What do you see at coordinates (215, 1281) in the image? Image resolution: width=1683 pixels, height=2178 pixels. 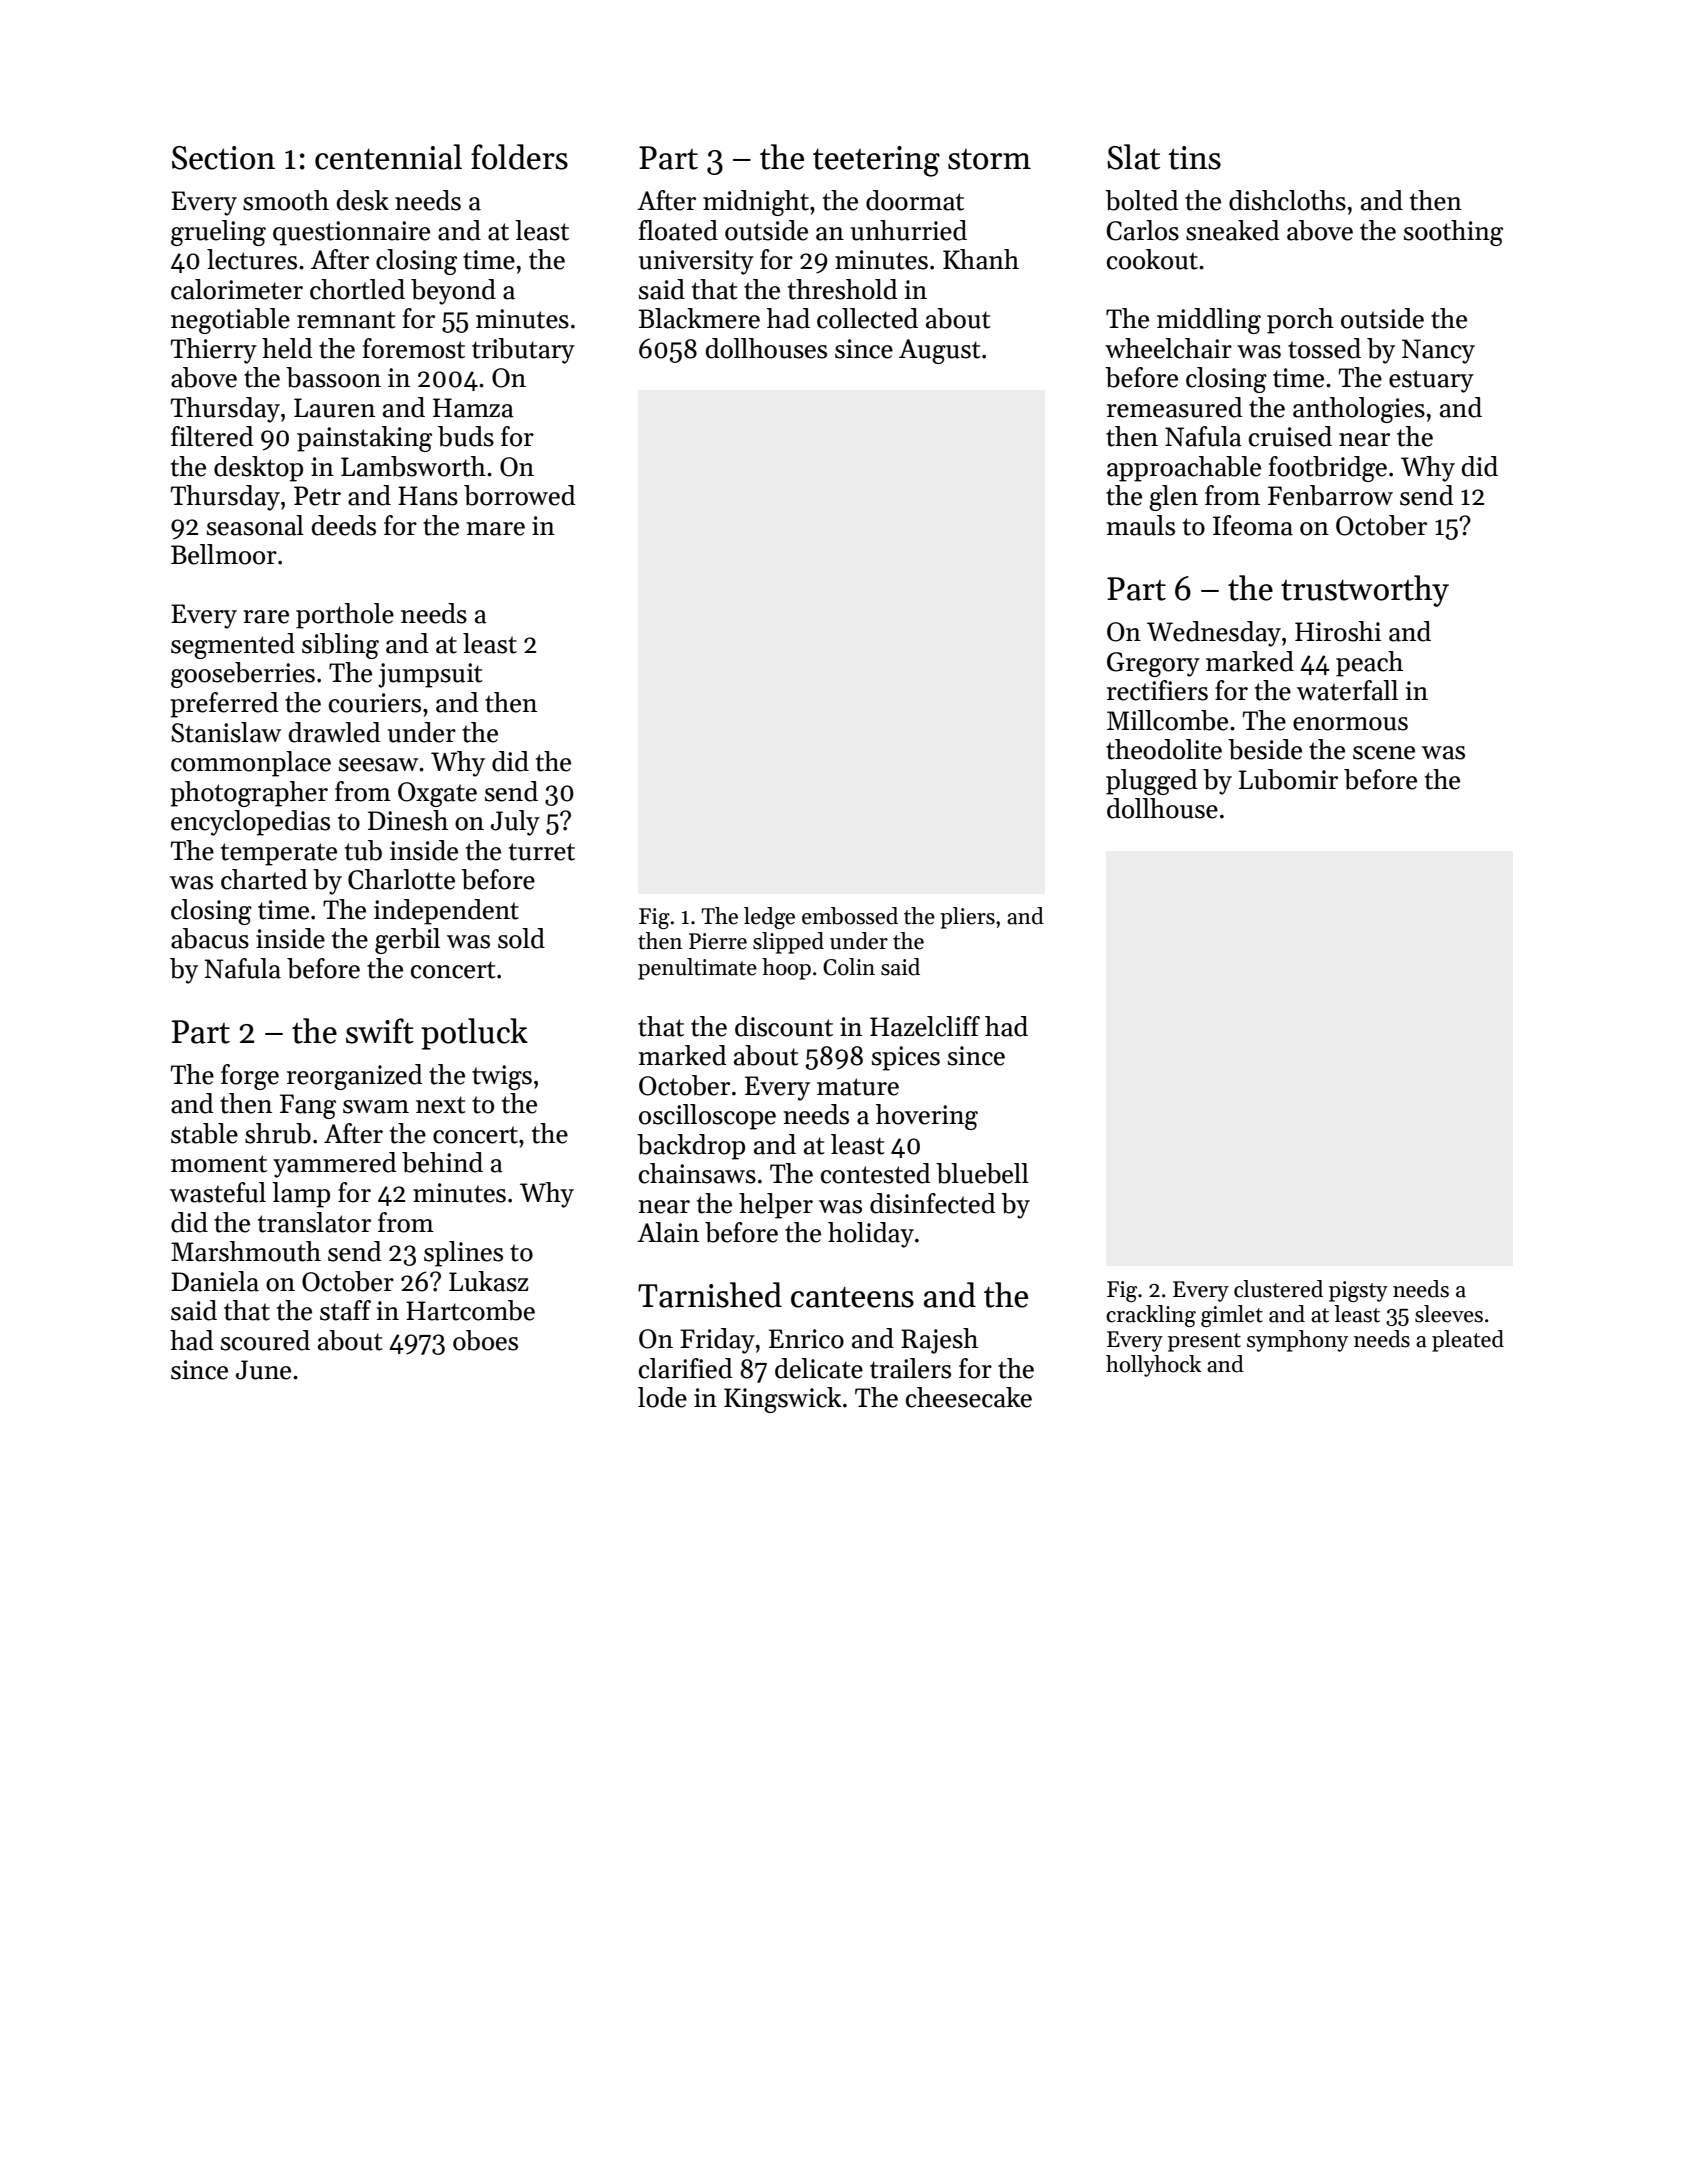 I see `Daniela` at bounding box center [215, 1281].
